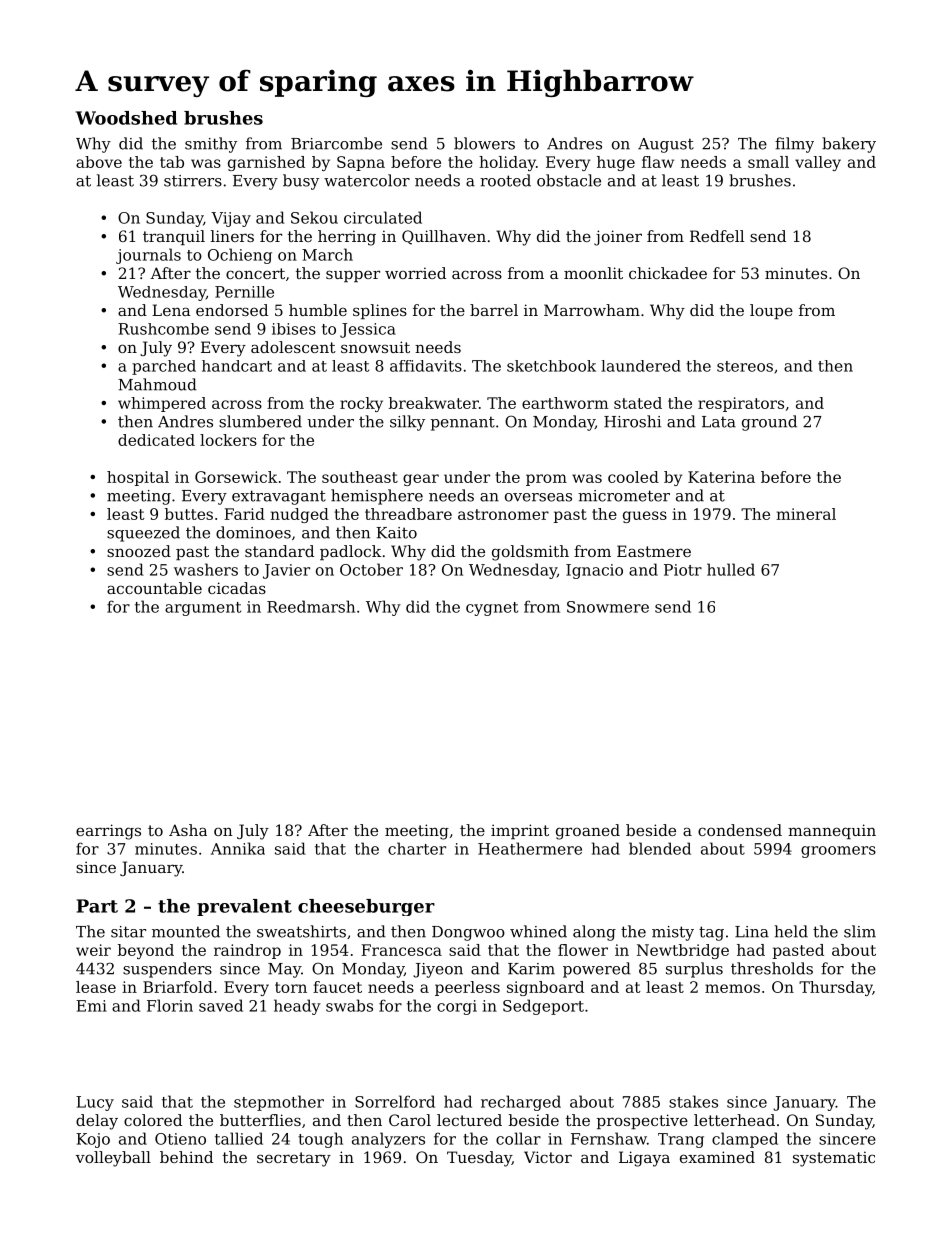 The width and height of the page is (952, 1233). Describe the element at coordinates (311, 606) in the page. I see `Reedmarsh` at that location.
